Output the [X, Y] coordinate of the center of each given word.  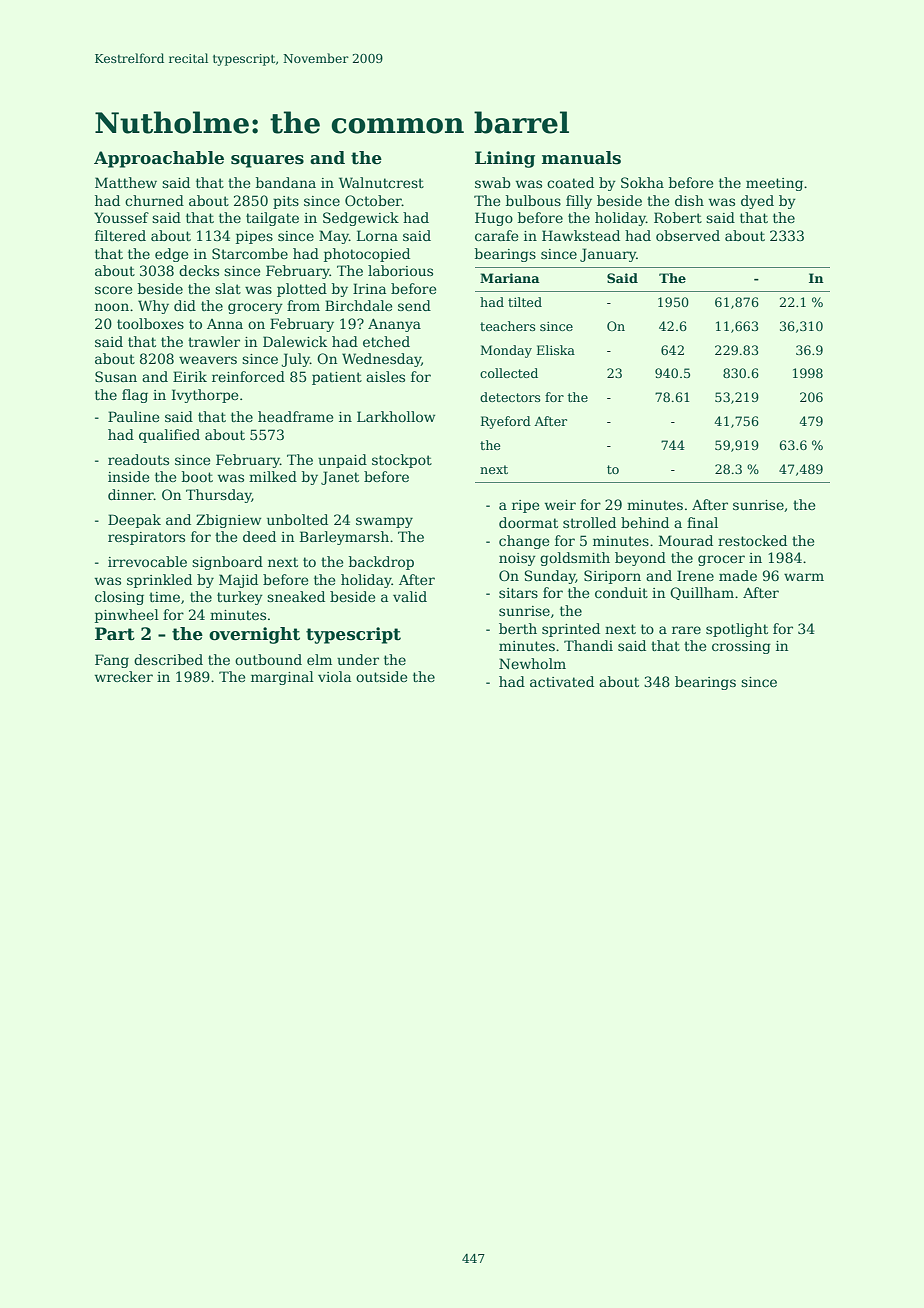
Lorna [377, 235]
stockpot [402, 461]
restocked [752, 540]
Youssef [121, 217]
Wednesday [381, 360]
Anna [225, 324]
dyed [757, 202]
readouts [138, 459]
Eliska [556, 350]
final [702, 522]
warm [804, 577]
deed [259, 536]
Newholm [532, 663]
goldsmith [575, 559]
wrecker [124, 676]
